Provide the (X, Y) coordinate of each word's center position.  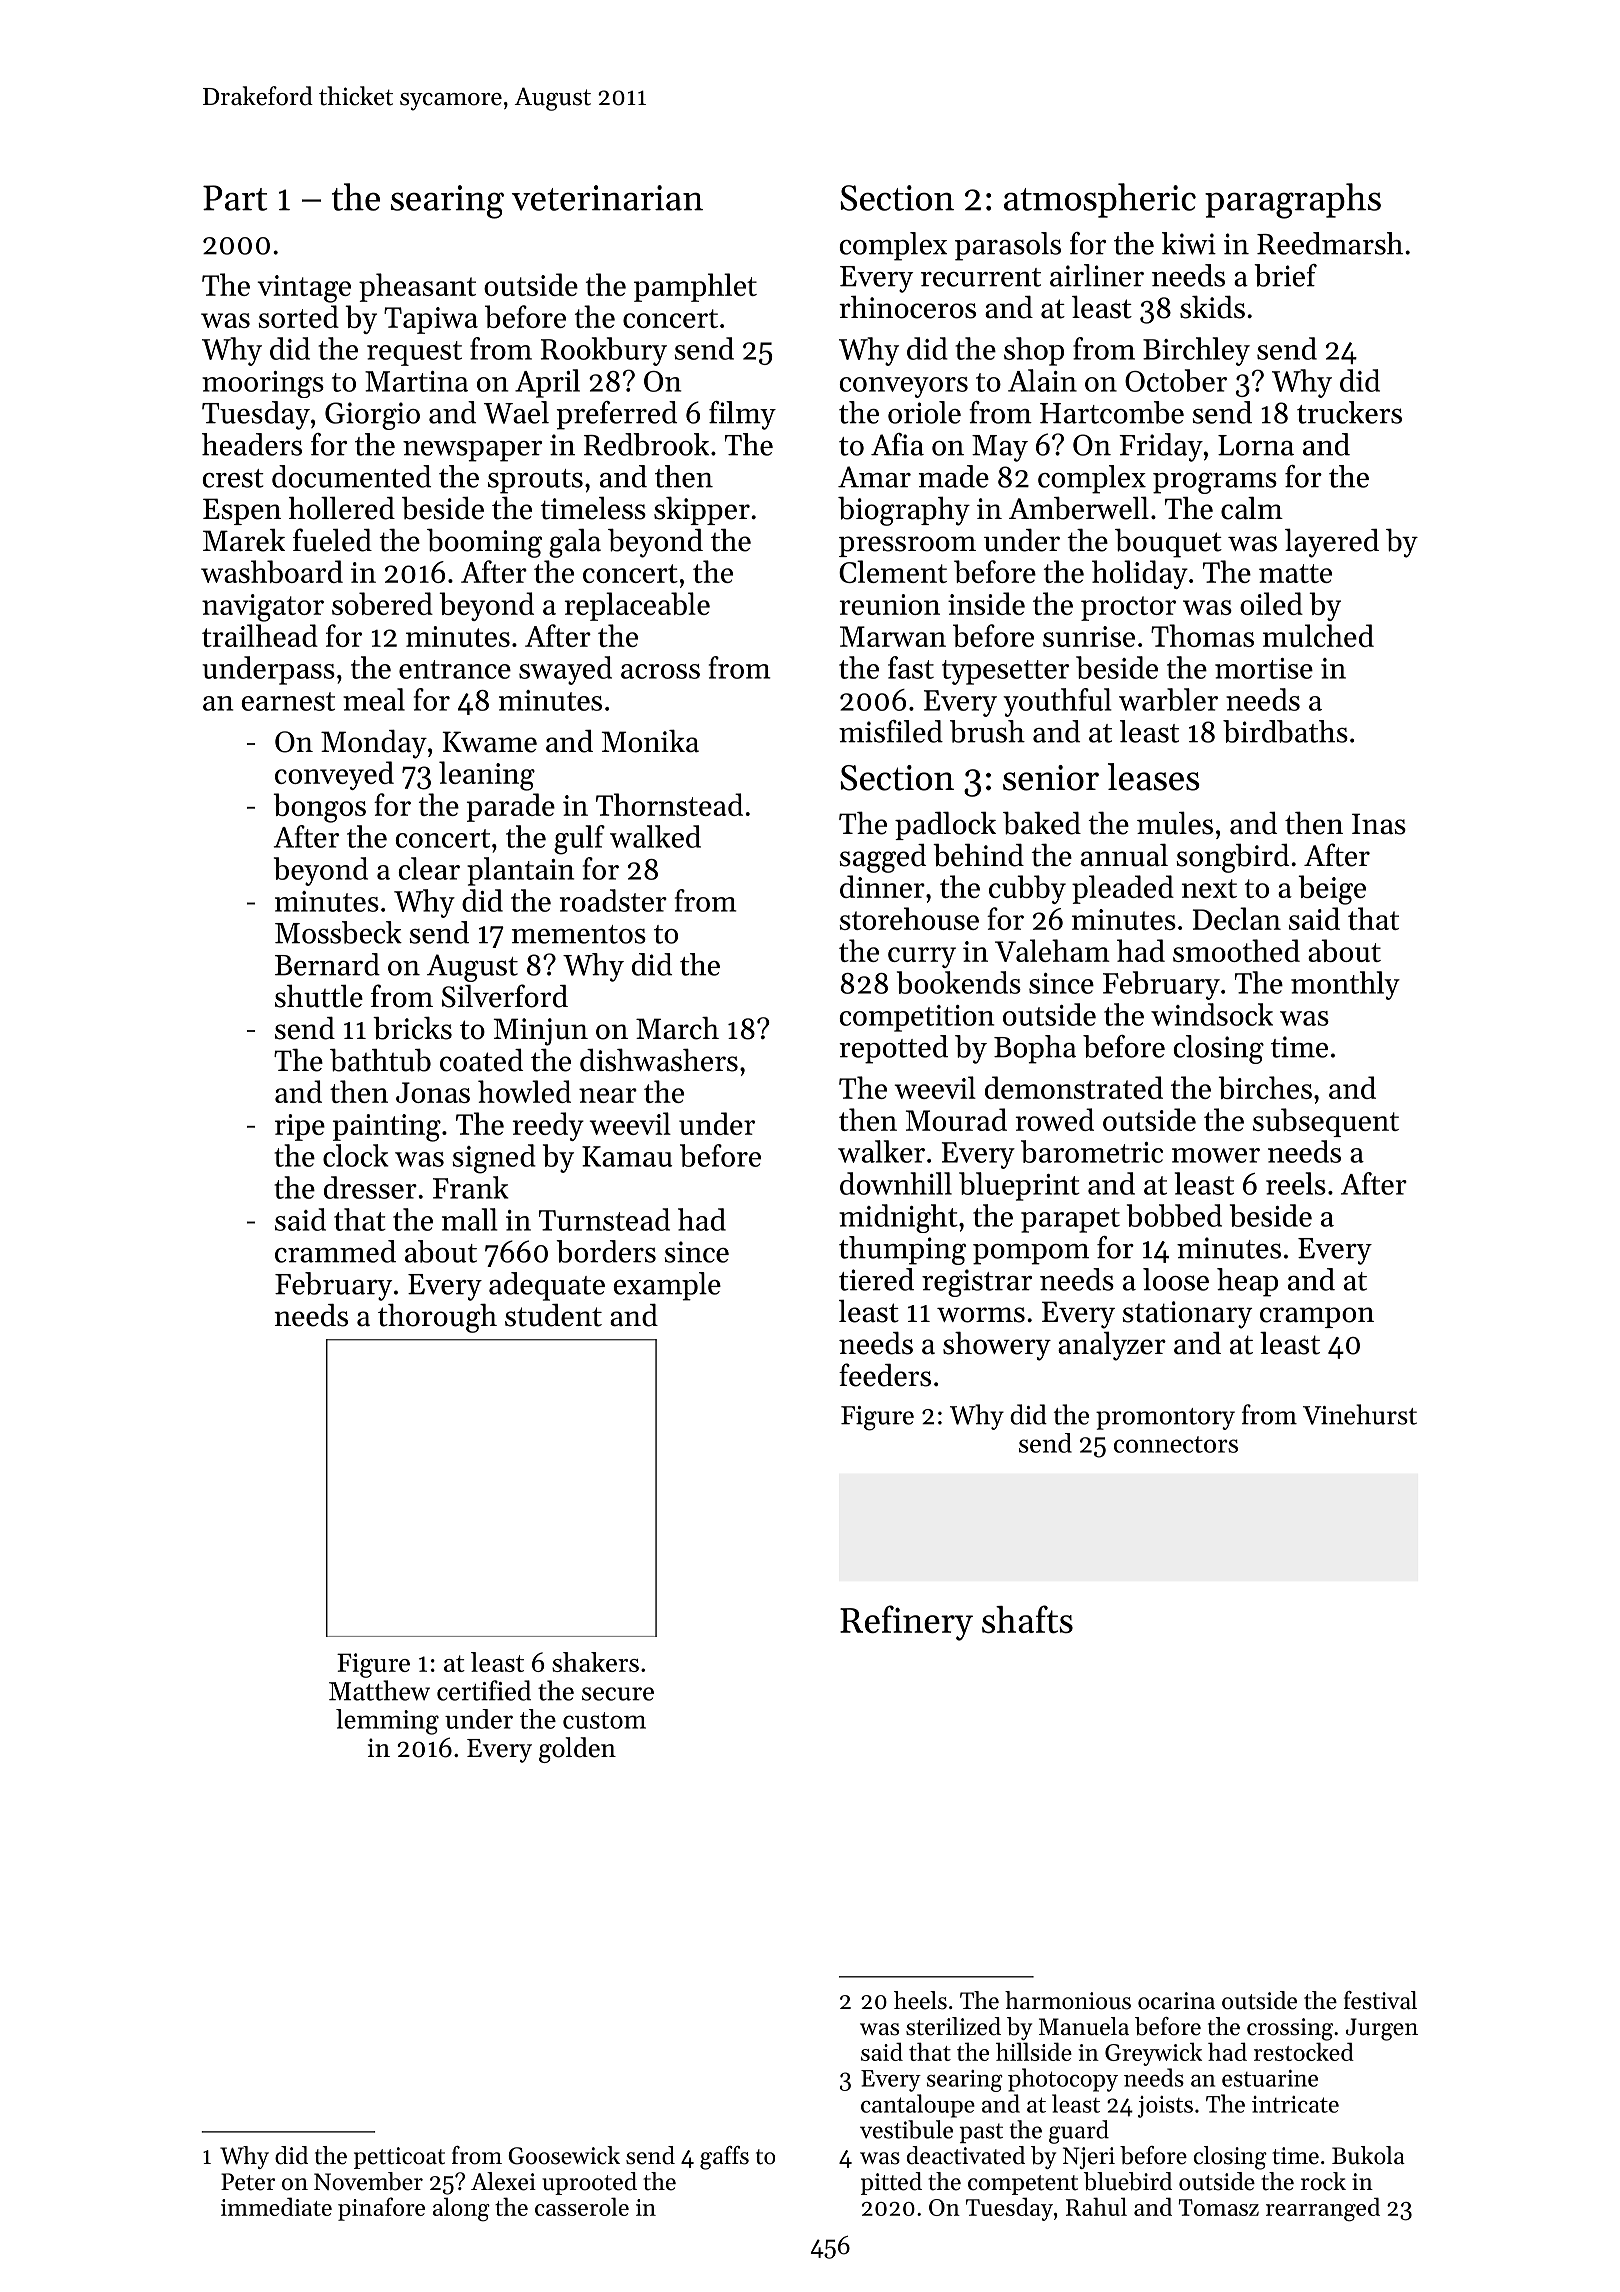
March (677, 1028)
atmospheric (1100, 200)
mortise (1264, 668)
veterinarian (607, 198)
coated (481, 1060)
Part (235, 198)
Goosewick (564, 2155)
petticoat (399, 2158)
